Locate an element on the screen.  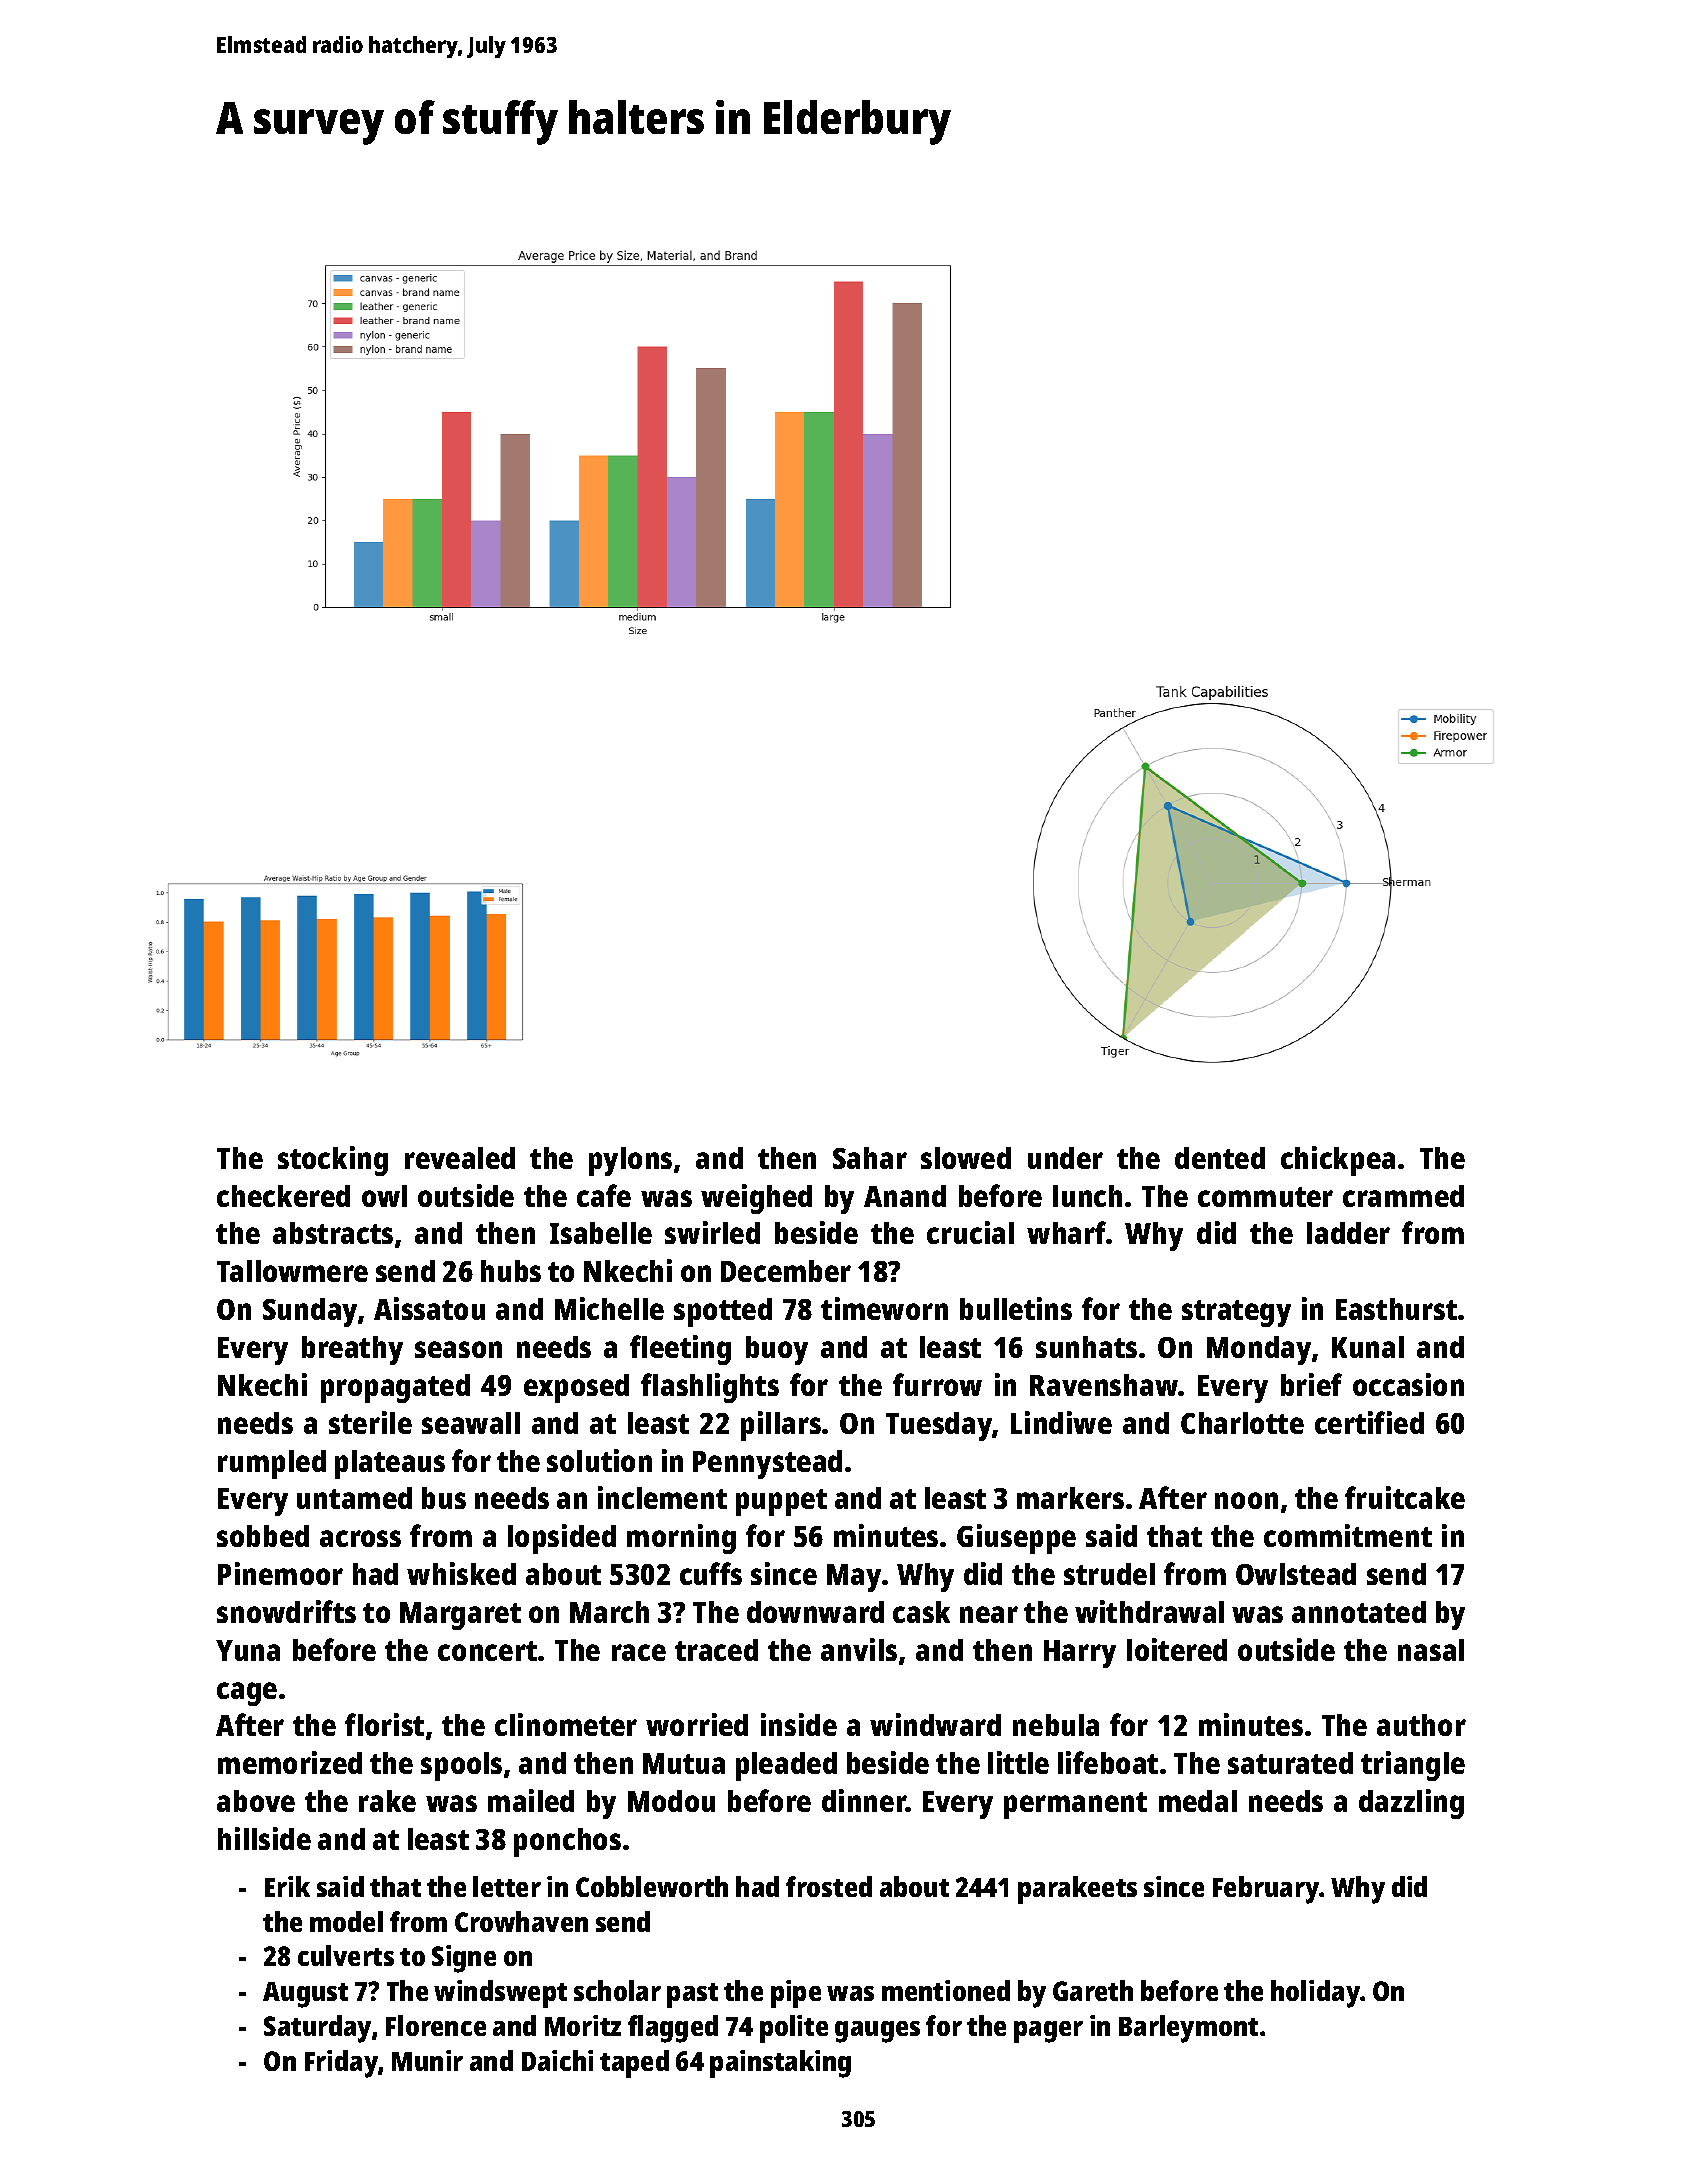
painstaking is located at coordinates (780, 2064).
